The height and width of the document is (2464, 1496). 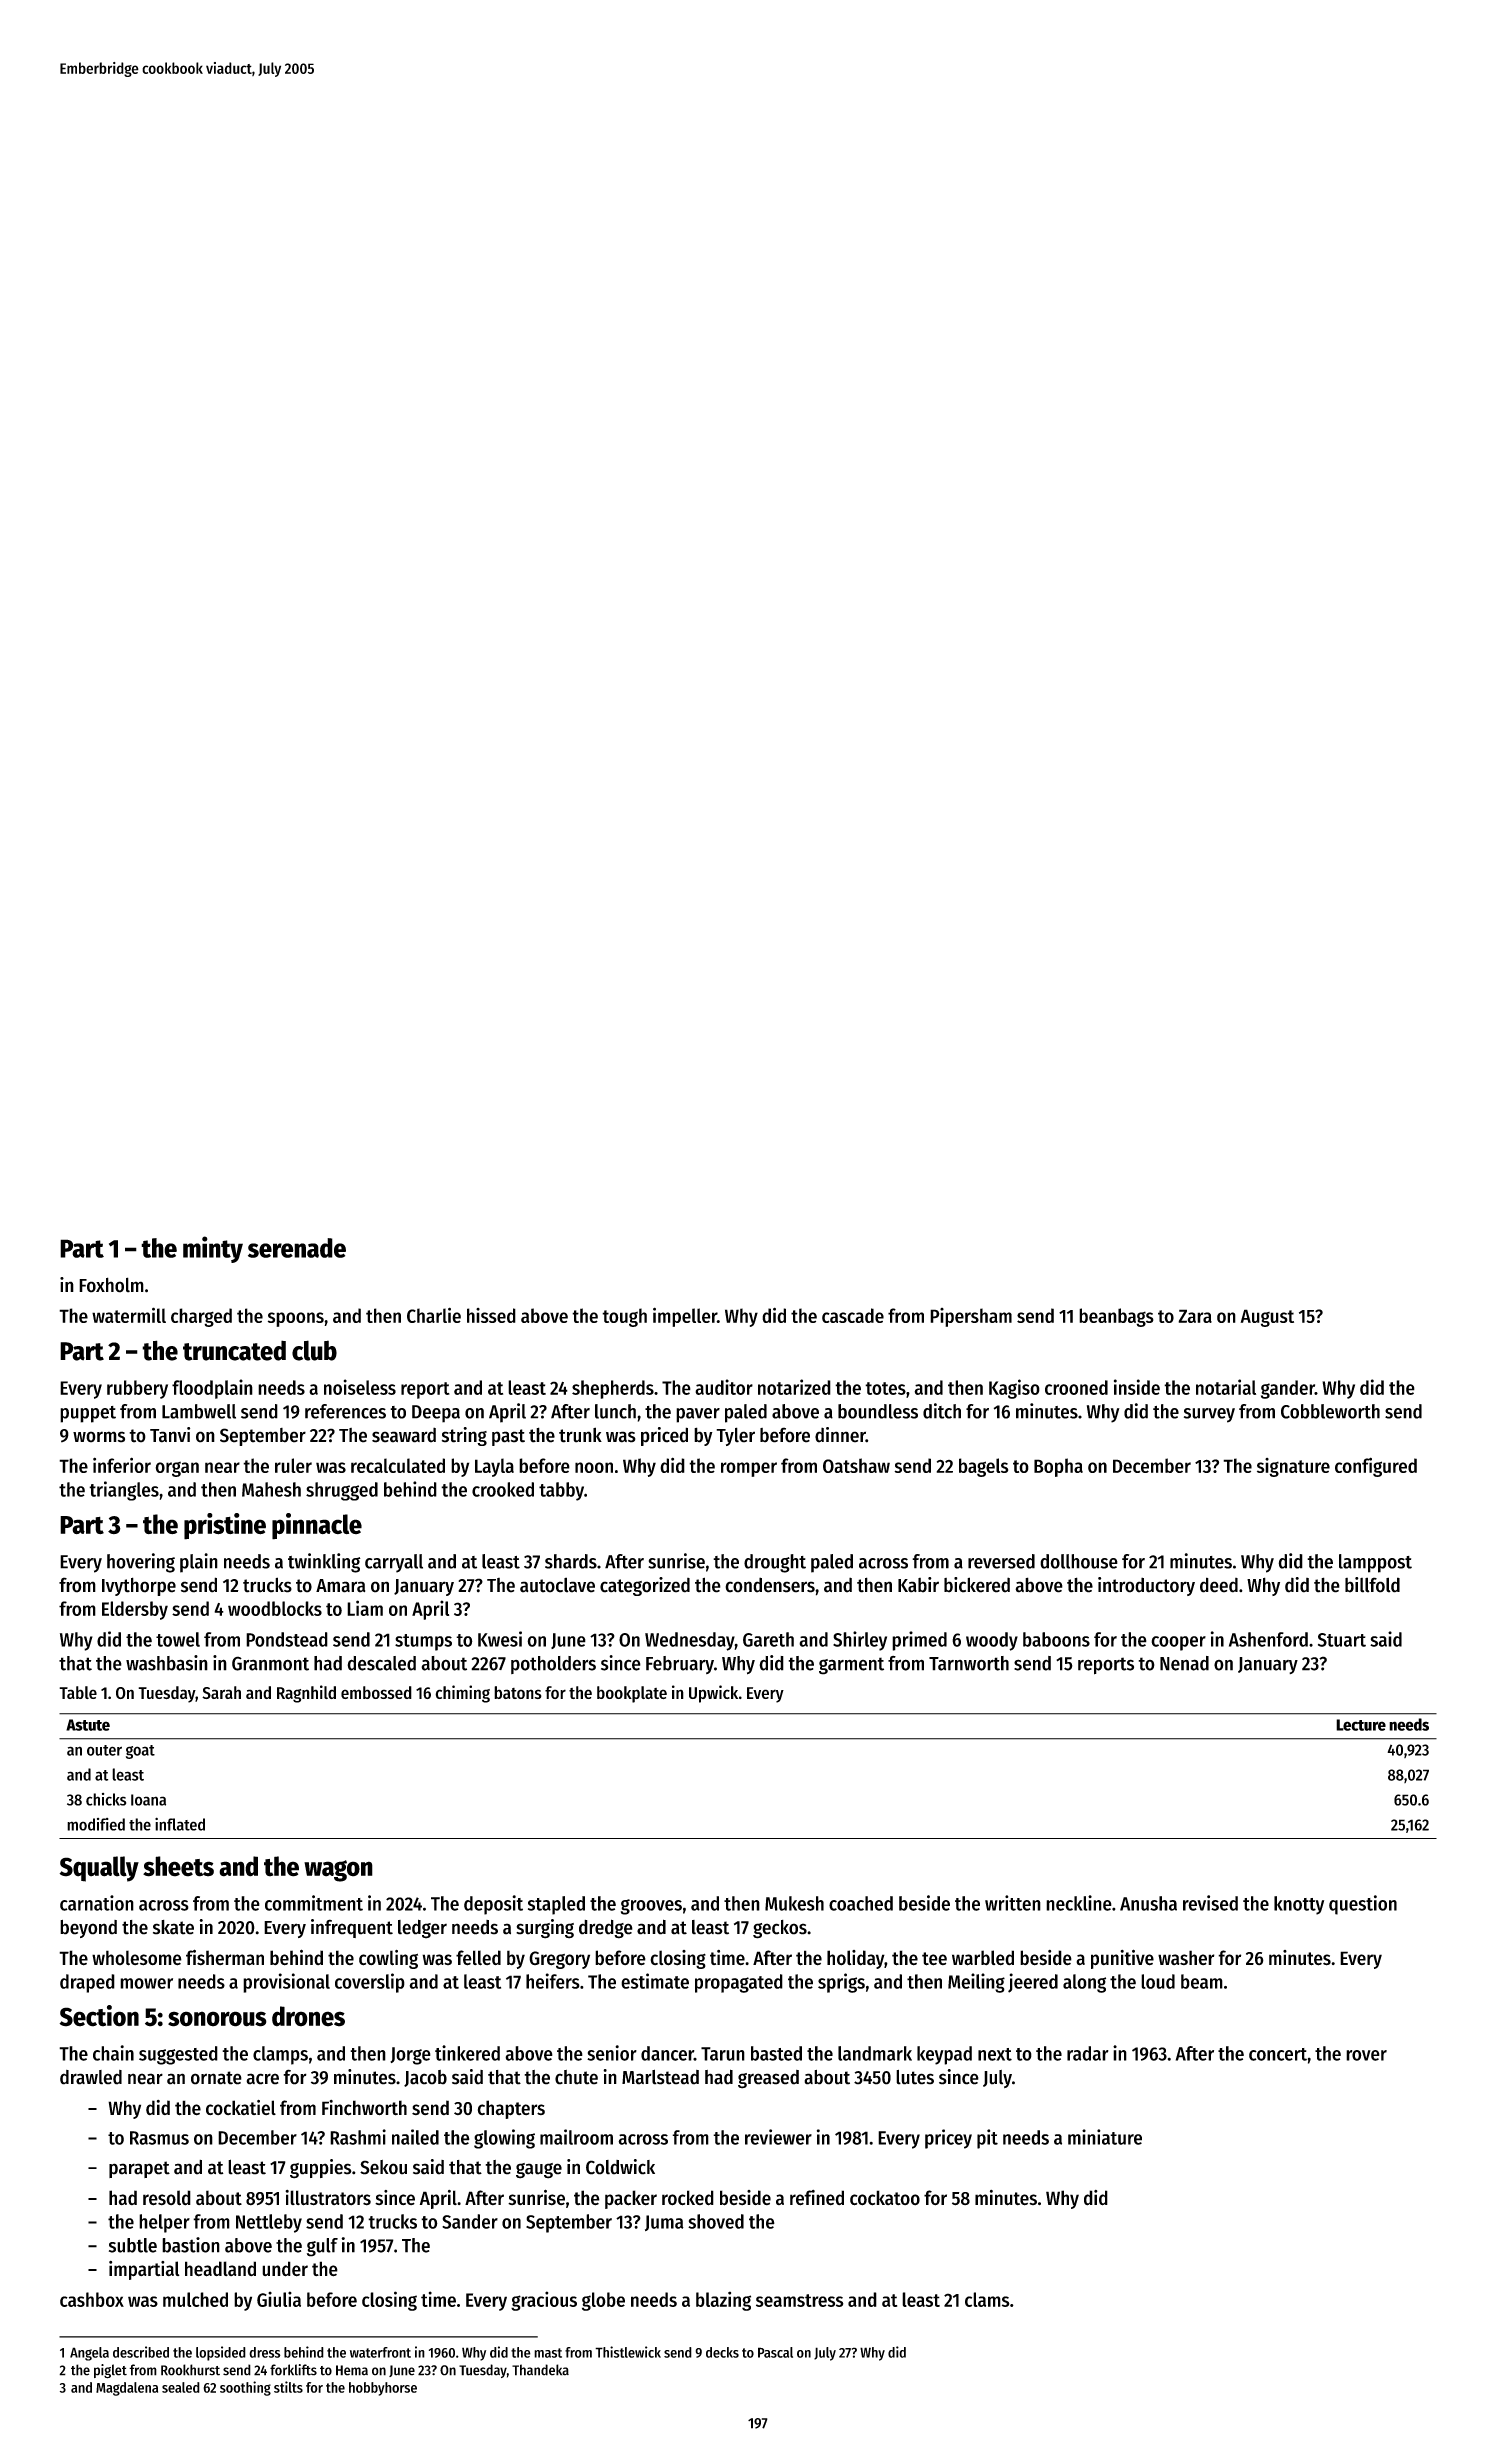 I want to click on cascade, so click(x=853, y=1315).
